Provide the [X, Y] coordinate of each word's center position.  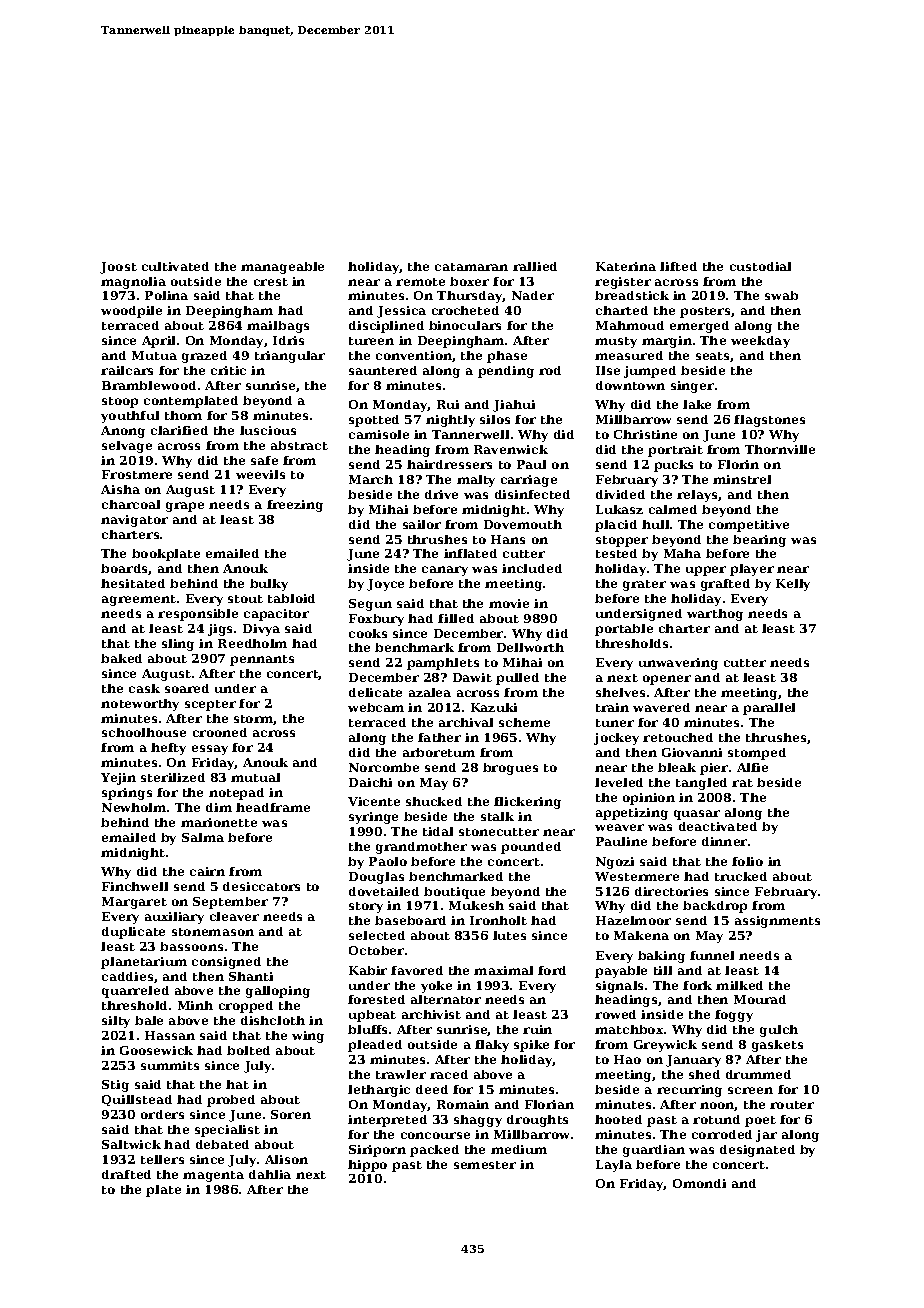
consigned [226, 963]
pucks [673, 466]
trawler [401, 1074]
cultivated [175, 266]
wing [308, 1037]
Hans [508, 539]
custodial [760, 266]
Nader [533, 295]
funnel [712, 955]
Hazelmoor [633, 920]
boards [125, 569]
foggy [734, 1016]
